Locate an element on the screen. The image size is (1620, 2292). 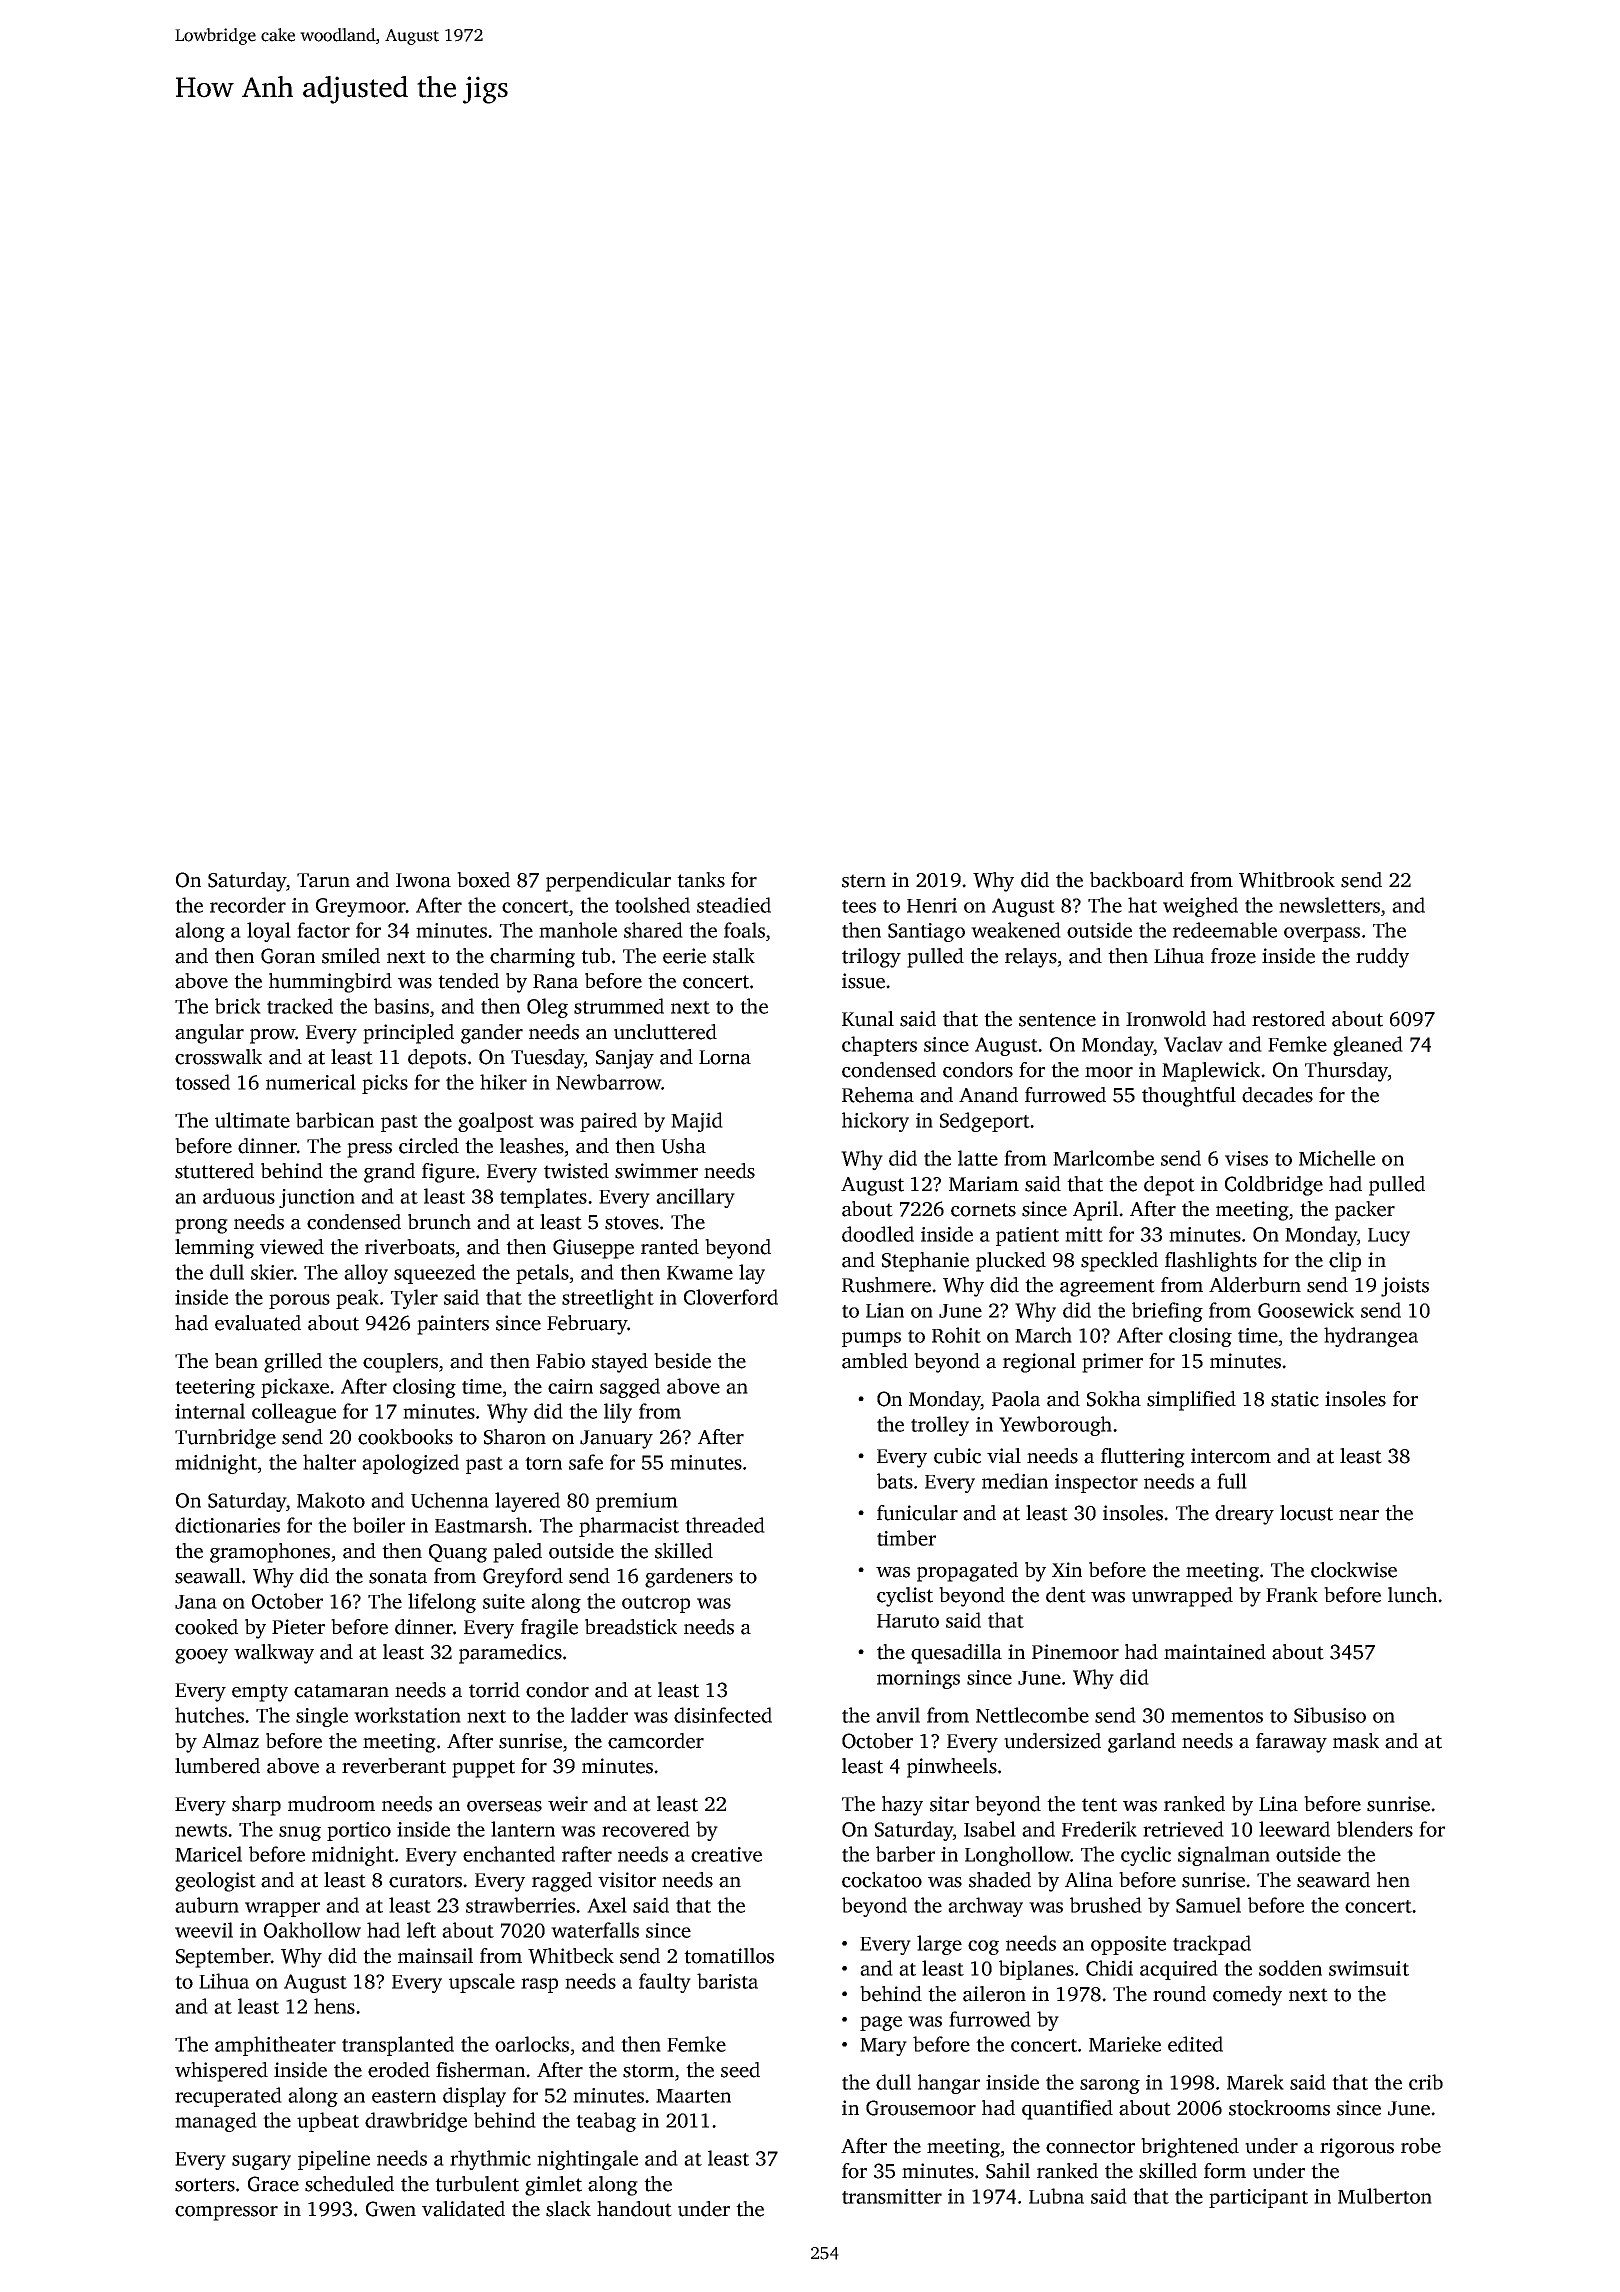
Gwen is located at coordinates (391, 2209).
